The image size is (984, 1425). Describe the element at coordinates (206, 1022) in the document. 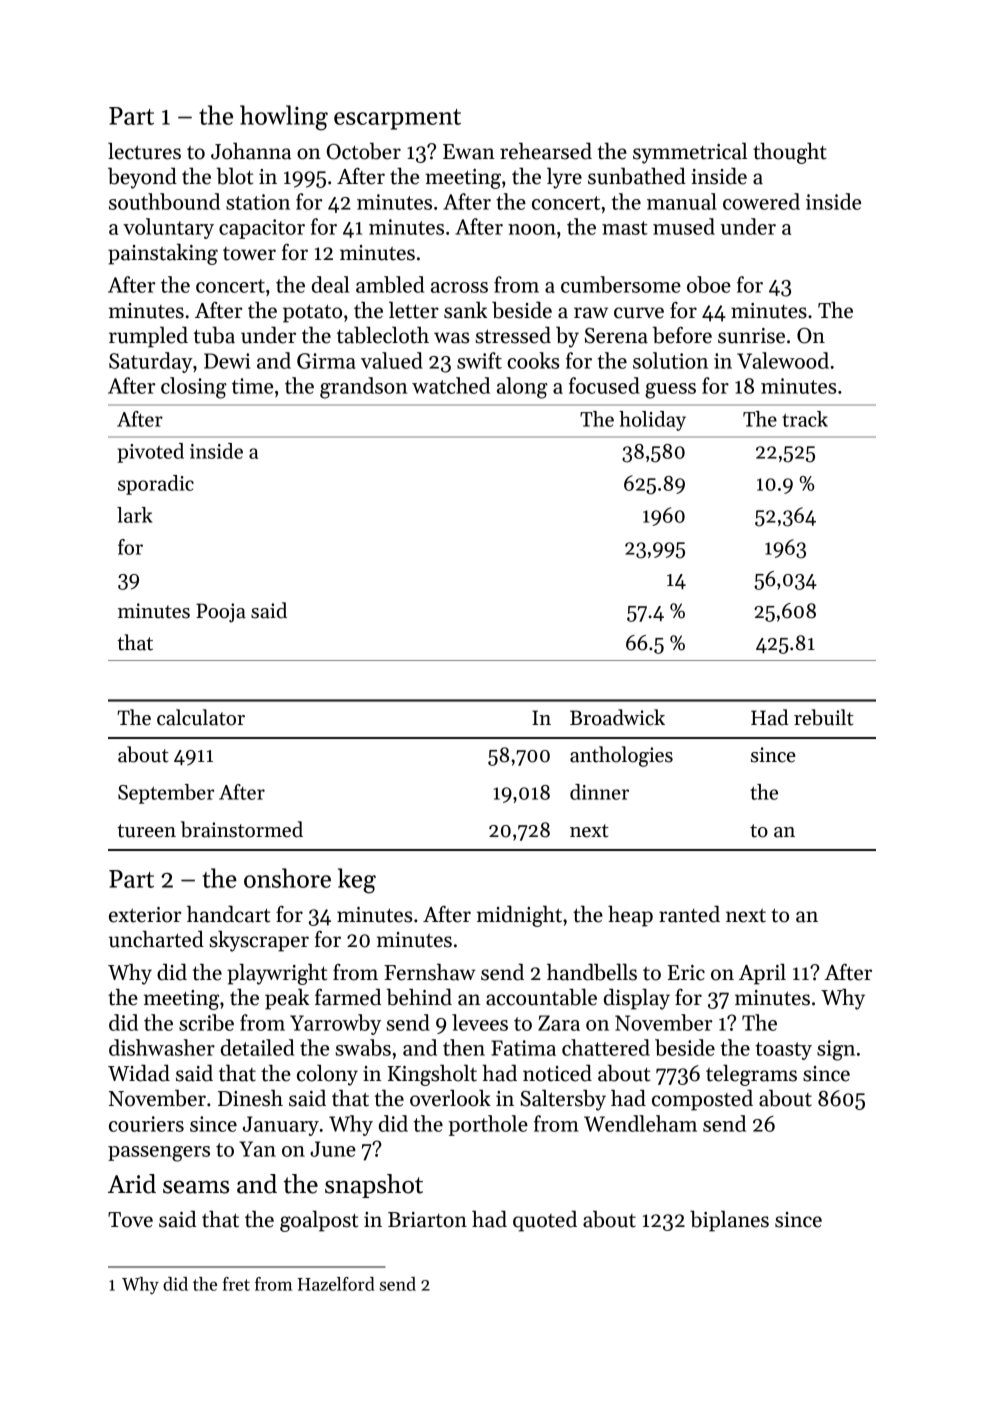

I see `scribe` at that location.
